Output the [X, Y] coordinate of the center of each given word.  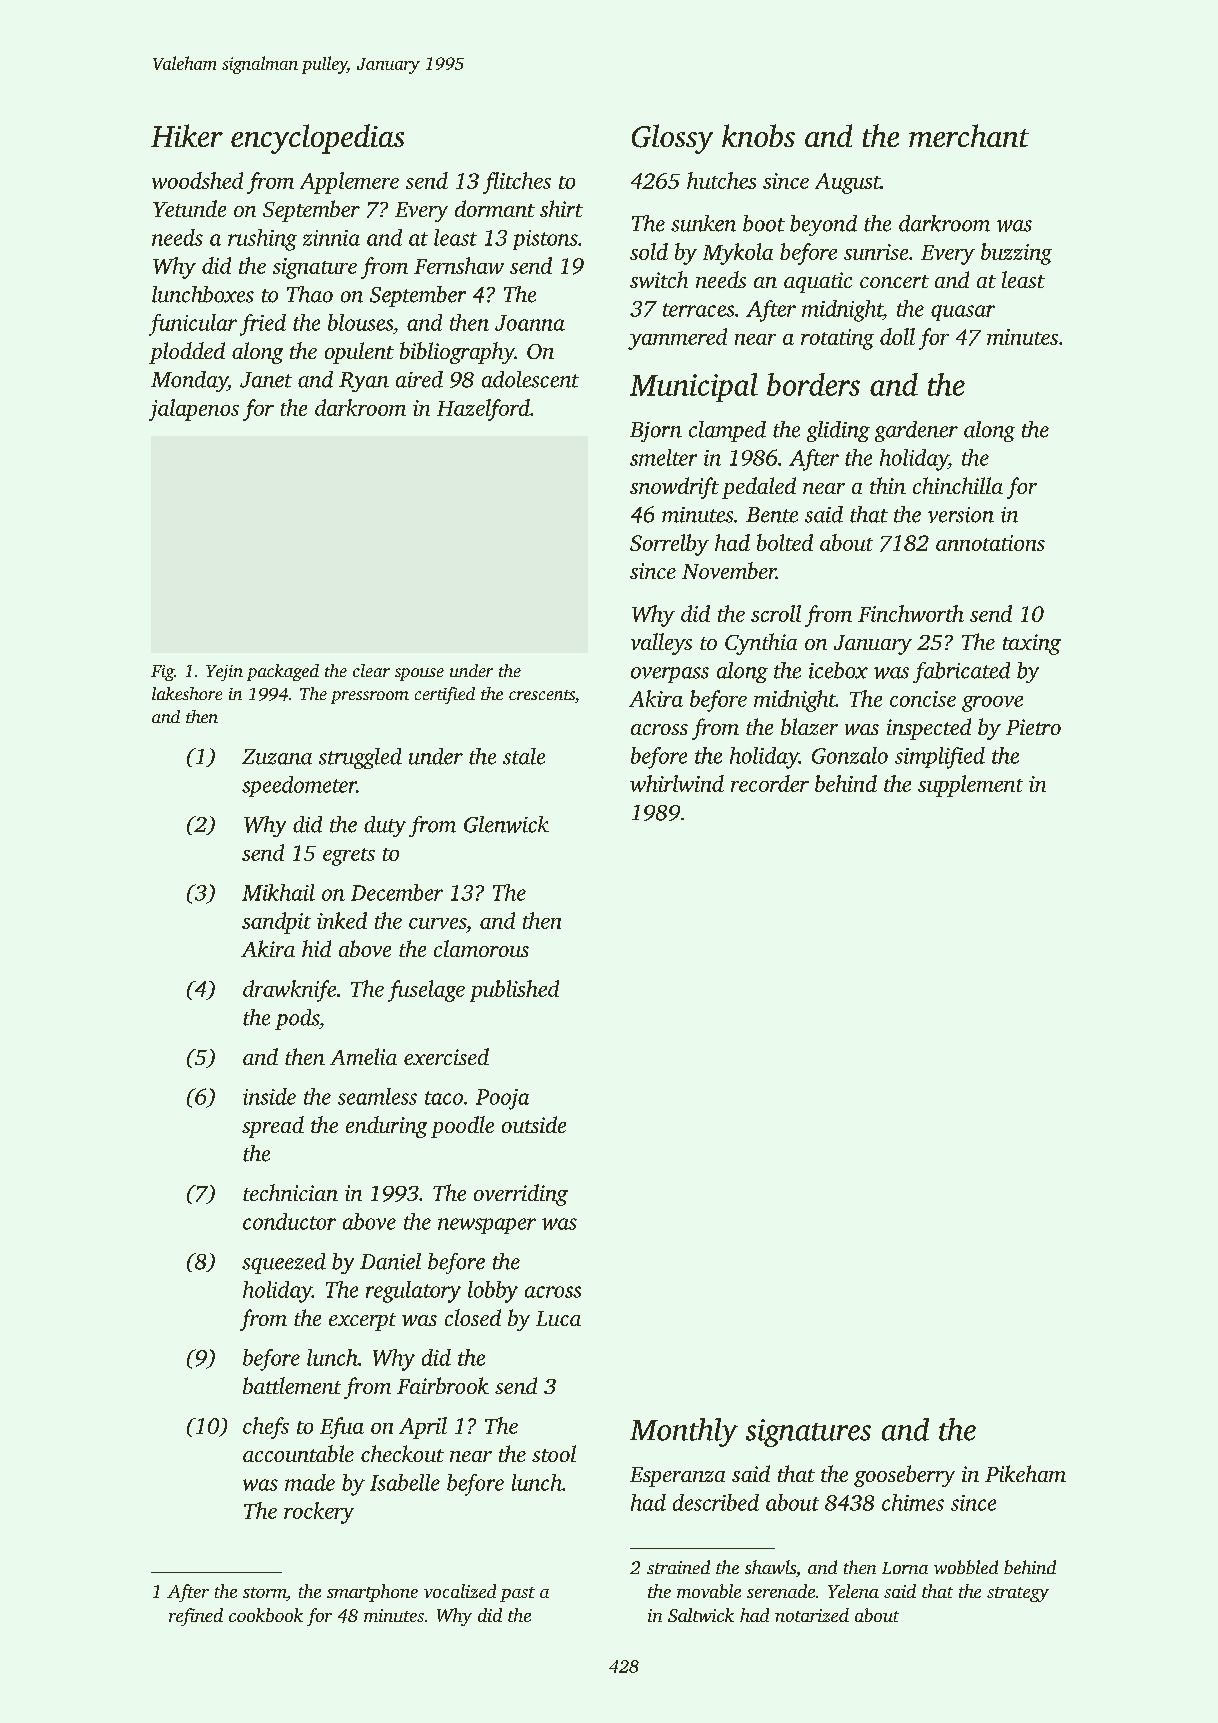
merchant [969, 135]
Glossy [672, 139]
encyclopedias [317, 139]
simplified [940, 758]
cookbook [266, 1615]
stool [554, 1453]
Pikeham [1025, 1473]
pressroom [370, 697]
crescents [542, 695]
